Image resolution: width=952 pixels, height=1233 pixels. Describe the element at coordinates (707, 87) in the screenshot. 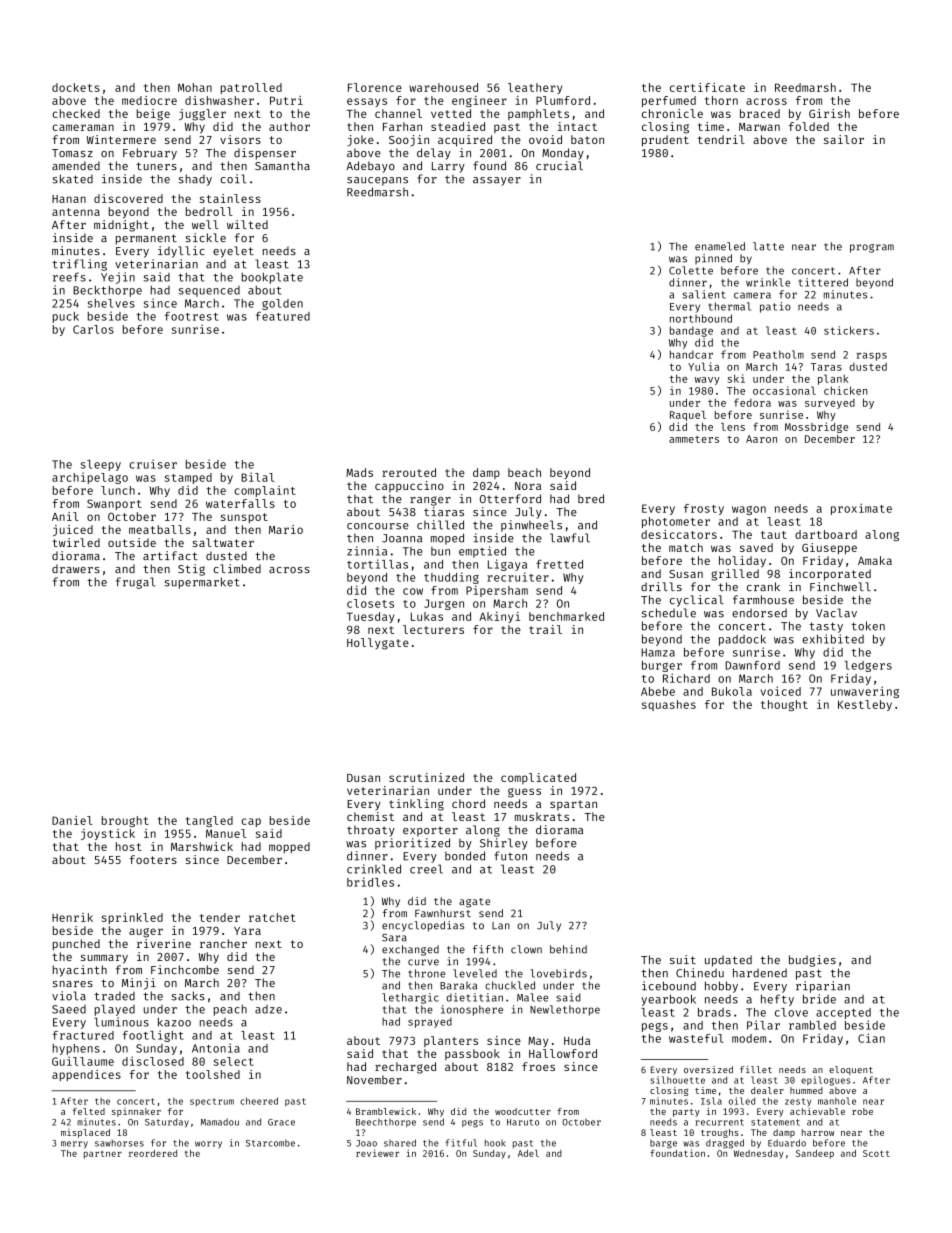

I see `certificate` at that location.
